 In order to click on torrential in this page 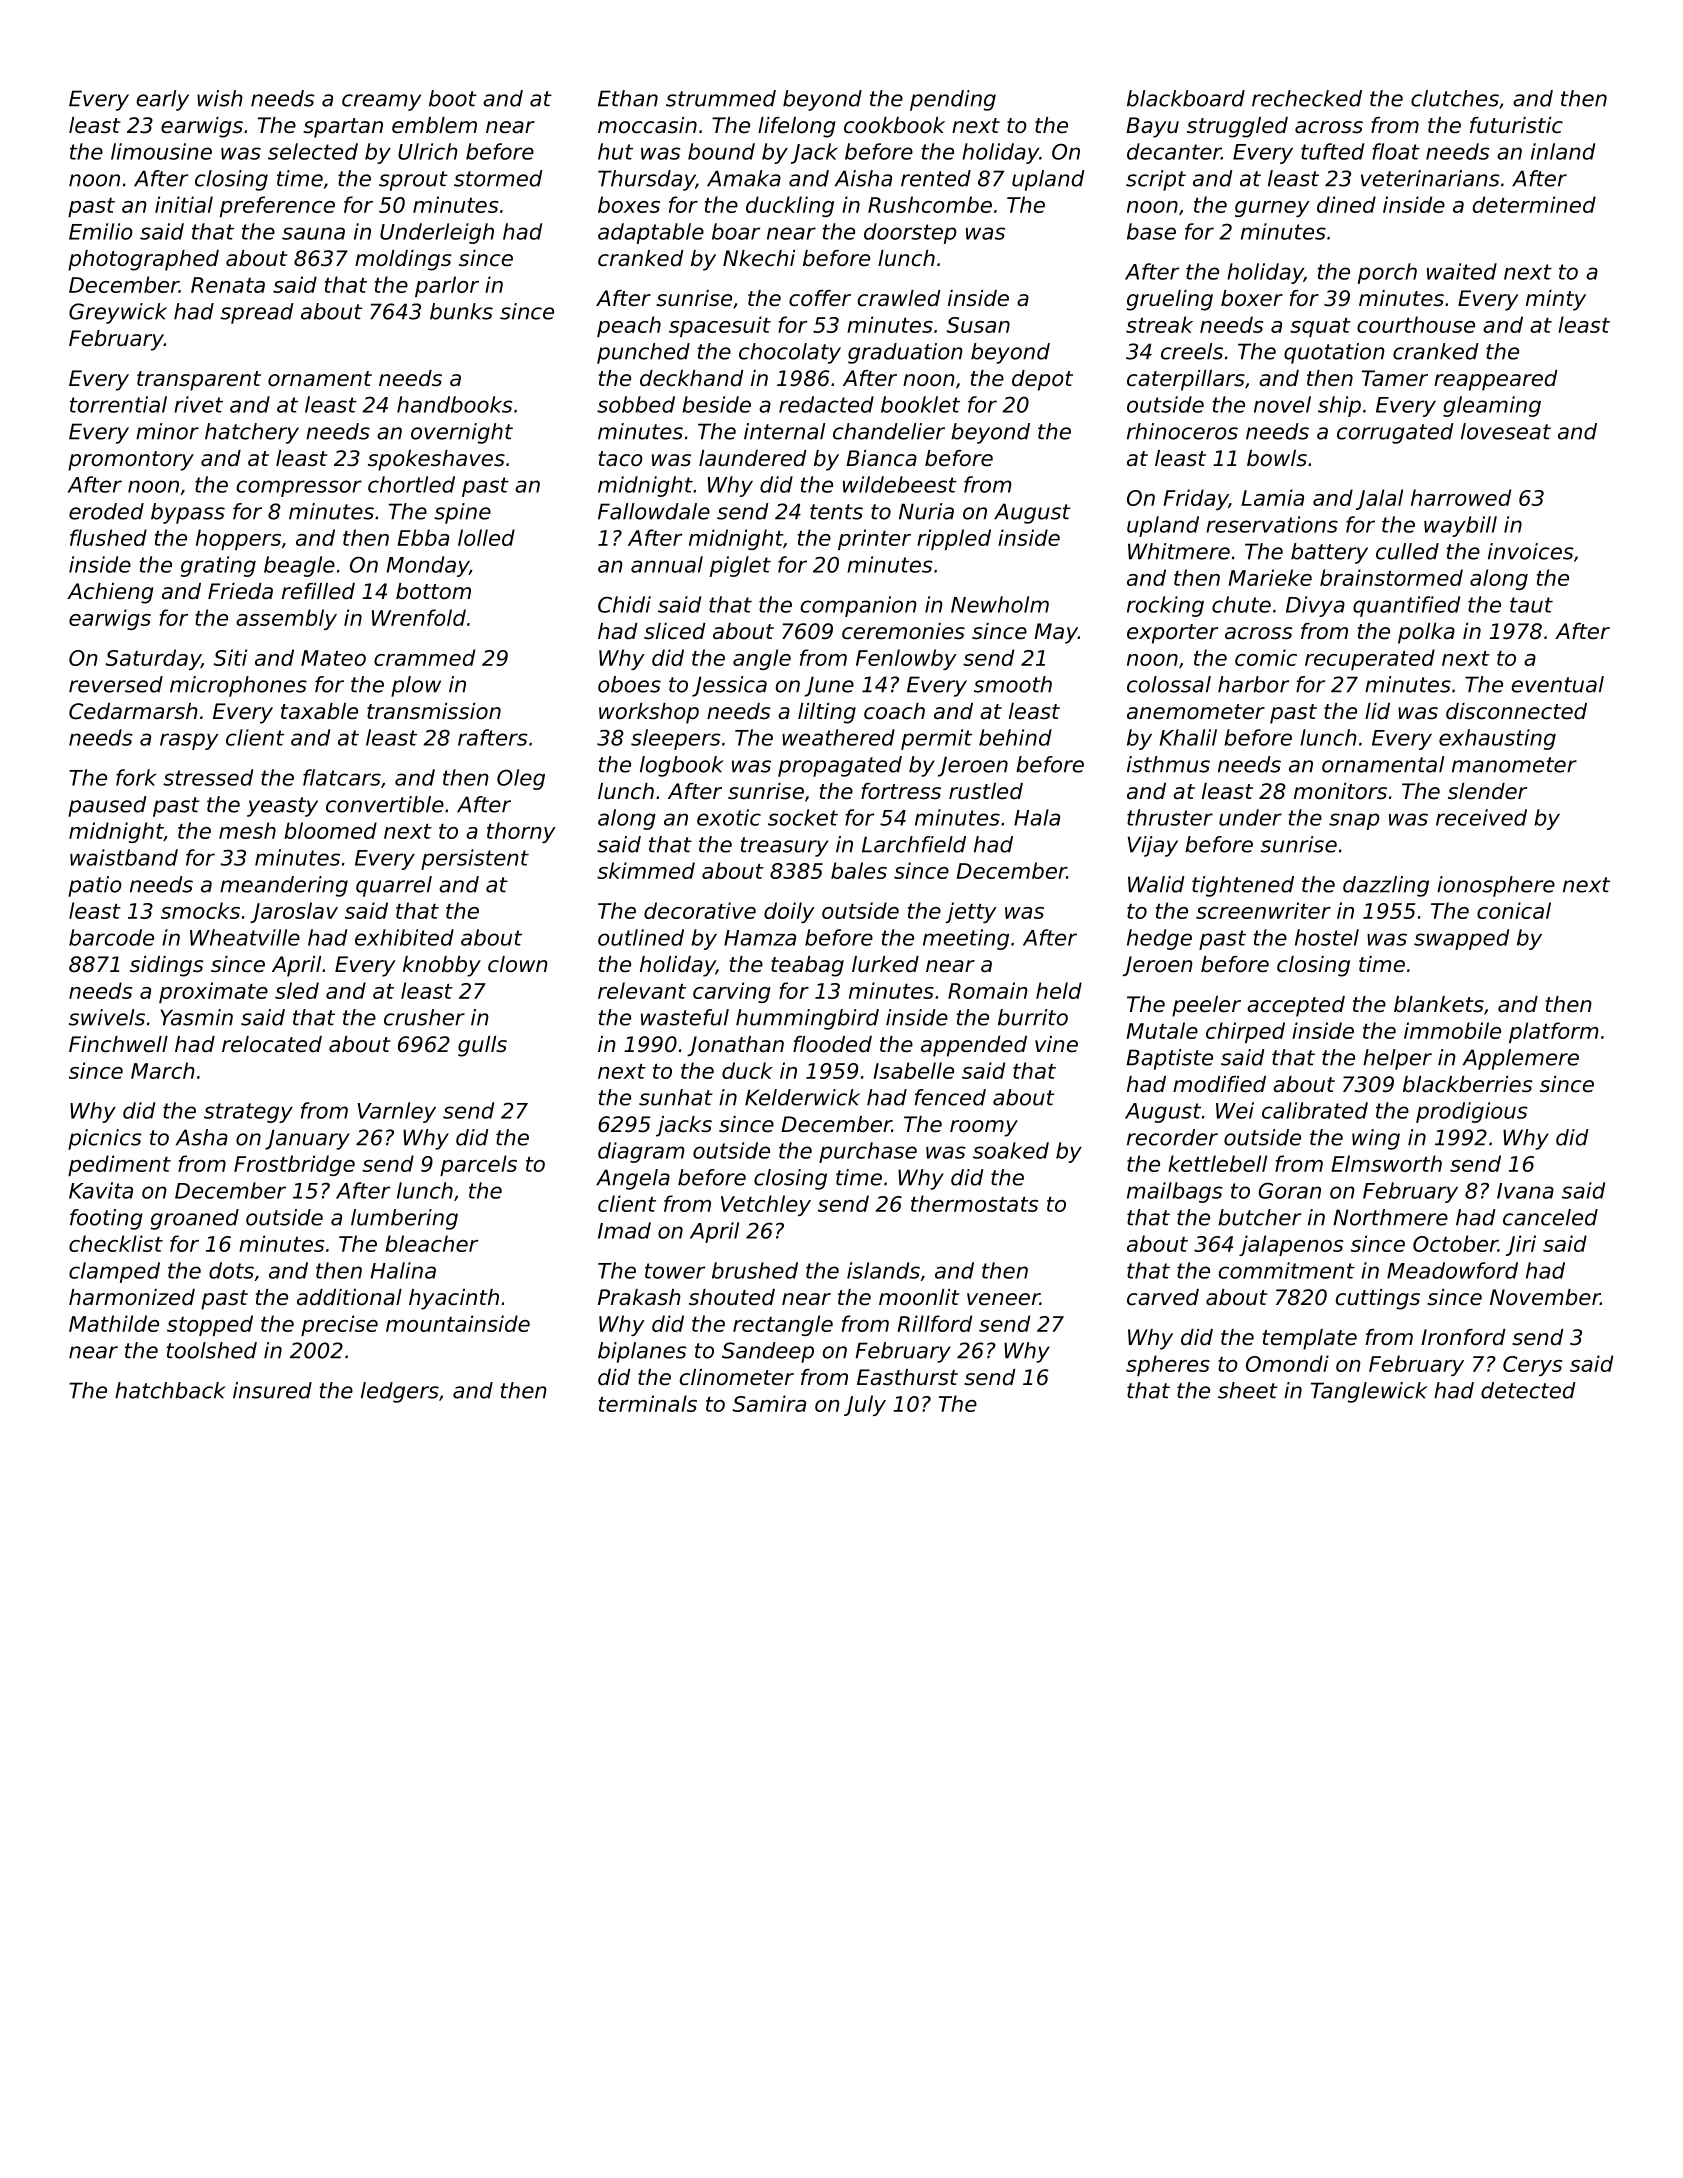, I will do `click(118, 404)`.
